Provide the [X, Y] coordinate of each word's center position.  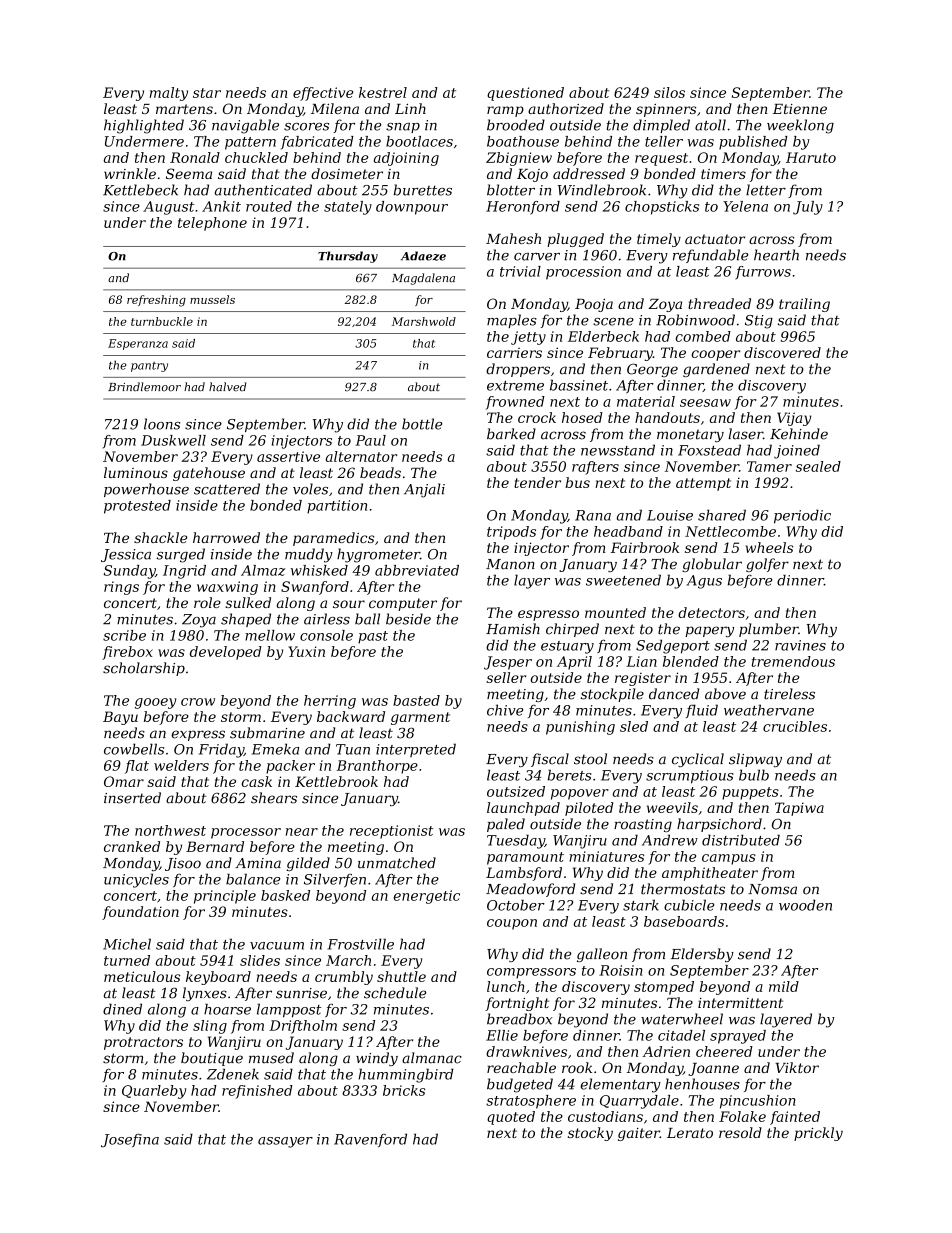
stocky [590, 1134]
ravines [800, 645]
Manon [510, 564]
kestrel [383, 92]
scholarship [144, 669]
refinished [257, 1092]
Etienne [800, 109]
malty [169, 94]
